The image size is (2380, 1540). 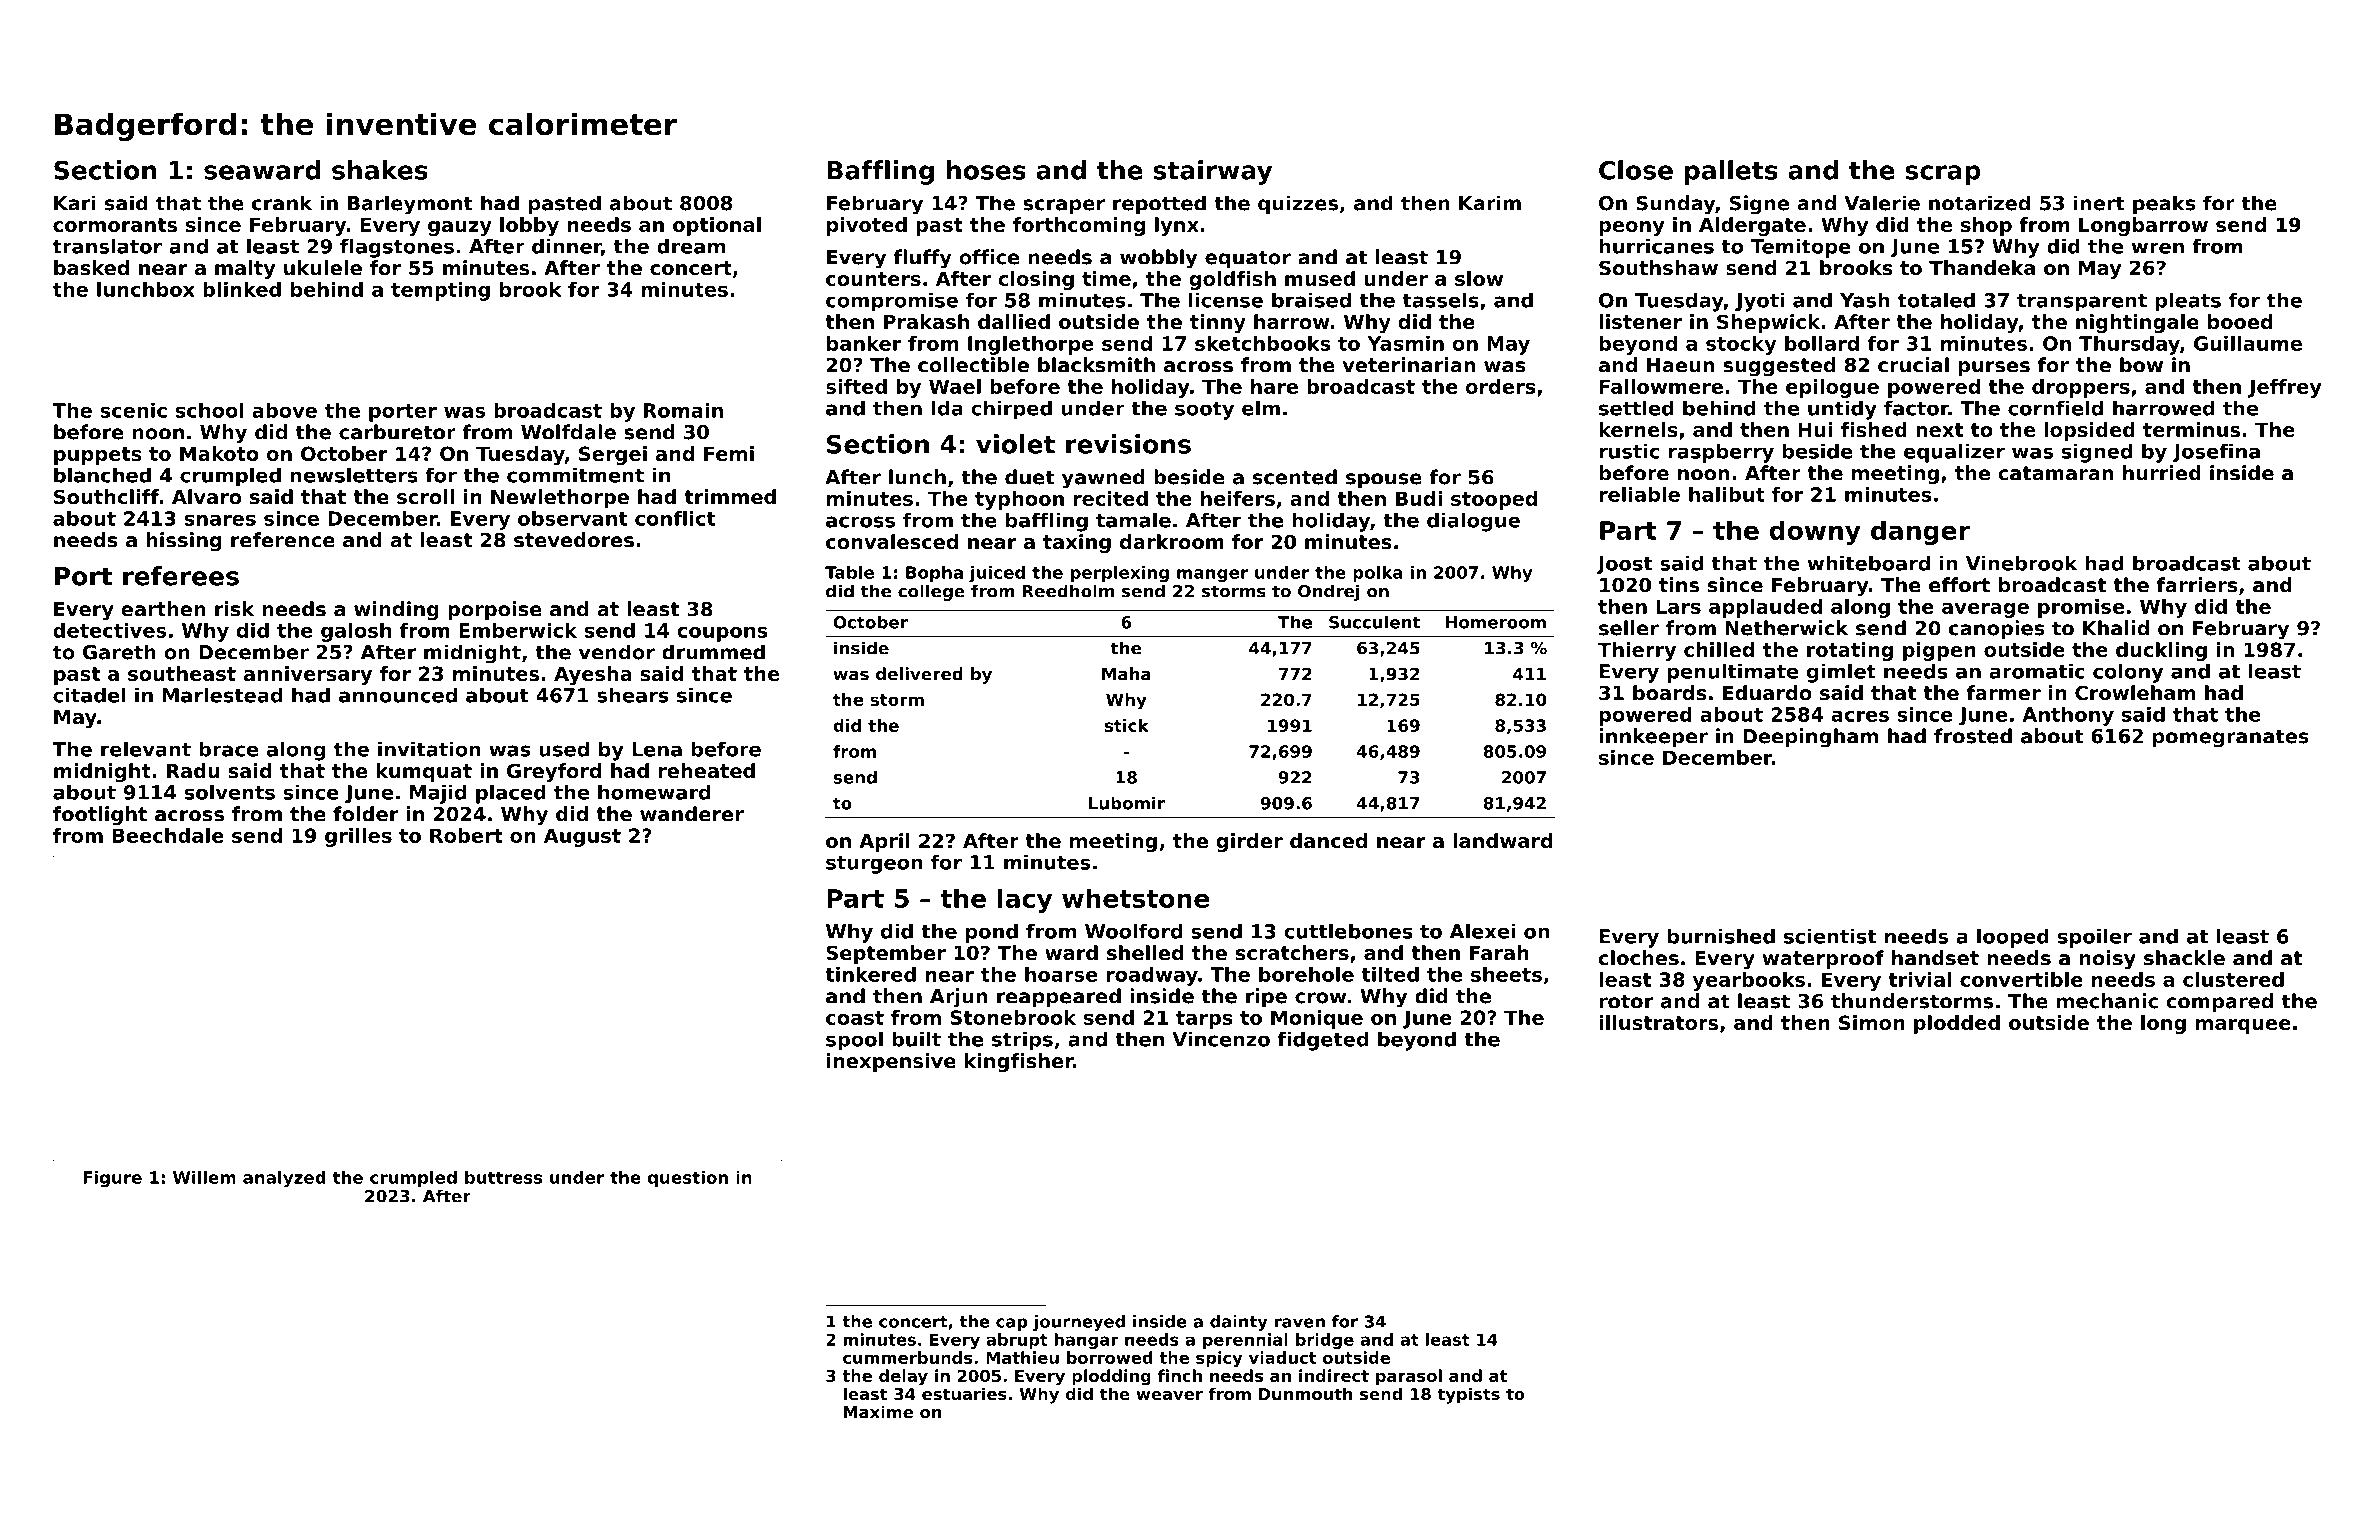 I want to click on cuttlebones, so click(x=1348, y=931).
